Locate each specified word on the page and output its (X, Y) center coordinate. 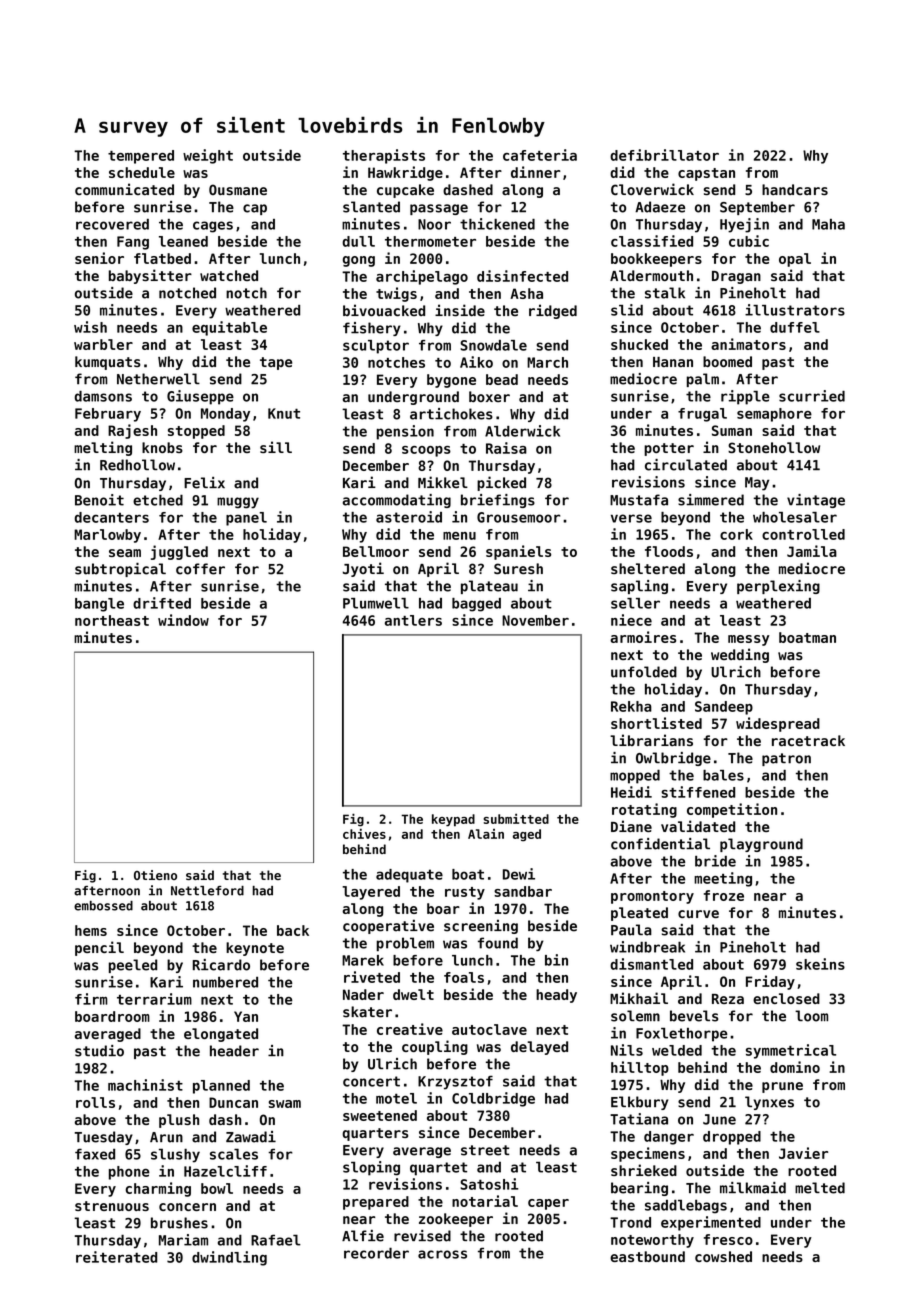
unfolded (644, 672)
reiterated (116, 1257)
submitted (516, 819)
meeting (723, 879)
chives (364, 833)
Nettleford (207, 891)
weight (208, 156)
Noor (434, 224)
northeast (112, 620)
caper (548, 1204)
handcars (795, 189)
